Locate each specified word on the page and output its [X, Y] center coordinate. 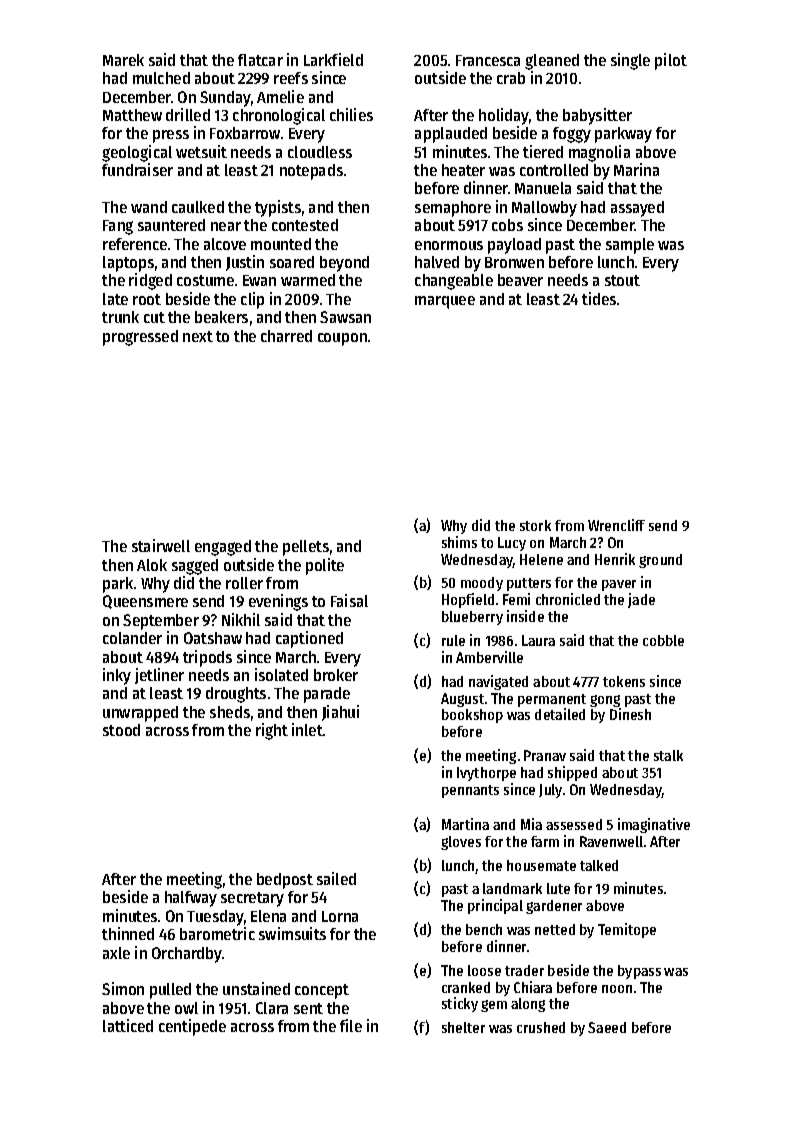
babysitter [597, 116]
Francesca [488, 60]
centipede [192, 1027]
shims [459, 542]
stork [535, 525]
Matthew [132, 115]
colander [132, 638]
